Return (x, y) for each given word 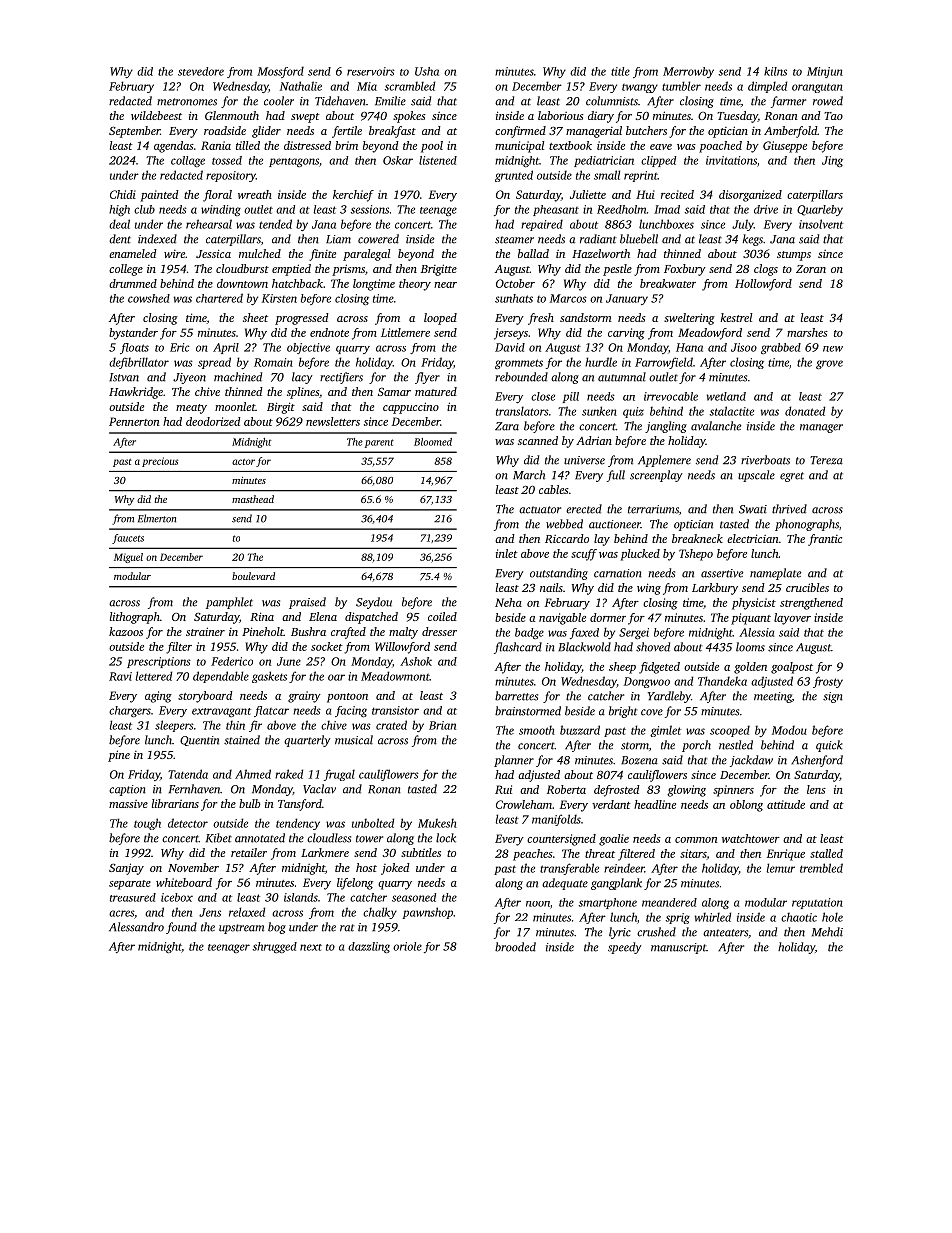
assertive (722, 573)
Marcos (568, 298)
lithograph (135, 618)
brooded (515, 947)
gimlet (665, 731)
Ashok (416, 661)
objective (308, 348)
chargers (130, 711)
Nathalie (301, 86)
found (181, 928)
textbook (570, 145)
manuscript (678, 948)
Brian (442, 725)
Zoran (811, 269)
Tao (833, 116)
